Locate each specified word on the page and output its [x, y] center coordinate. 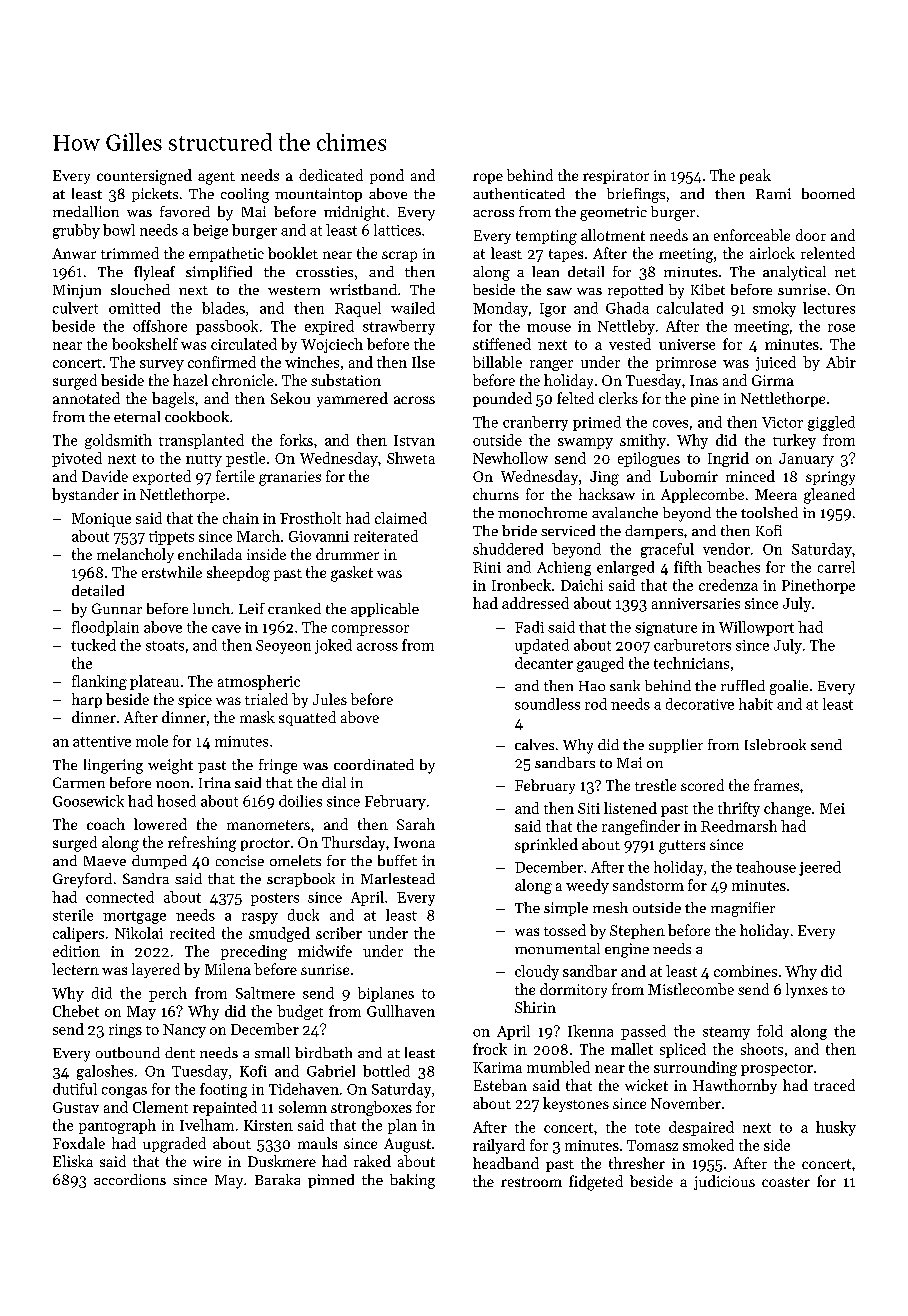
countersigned [144, 177]
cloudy [537, 972]
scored [702, 785]
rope [488, 178]
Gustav [76, 1107]
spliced [683, 1050]
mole [152, 741]
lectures [829, 308]
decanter [544, 663]
